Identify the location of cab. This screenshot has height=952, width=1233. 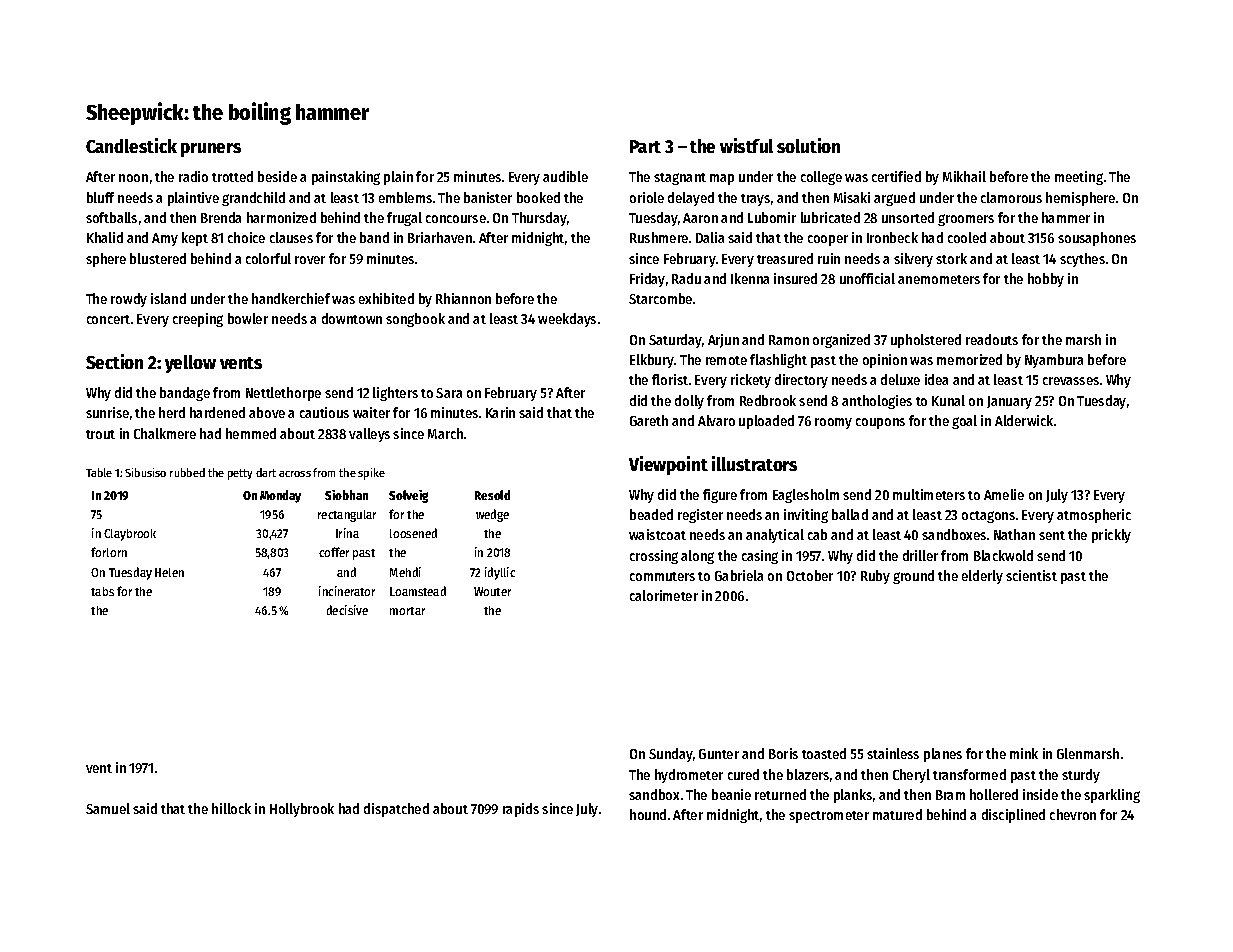
(817, 534).
